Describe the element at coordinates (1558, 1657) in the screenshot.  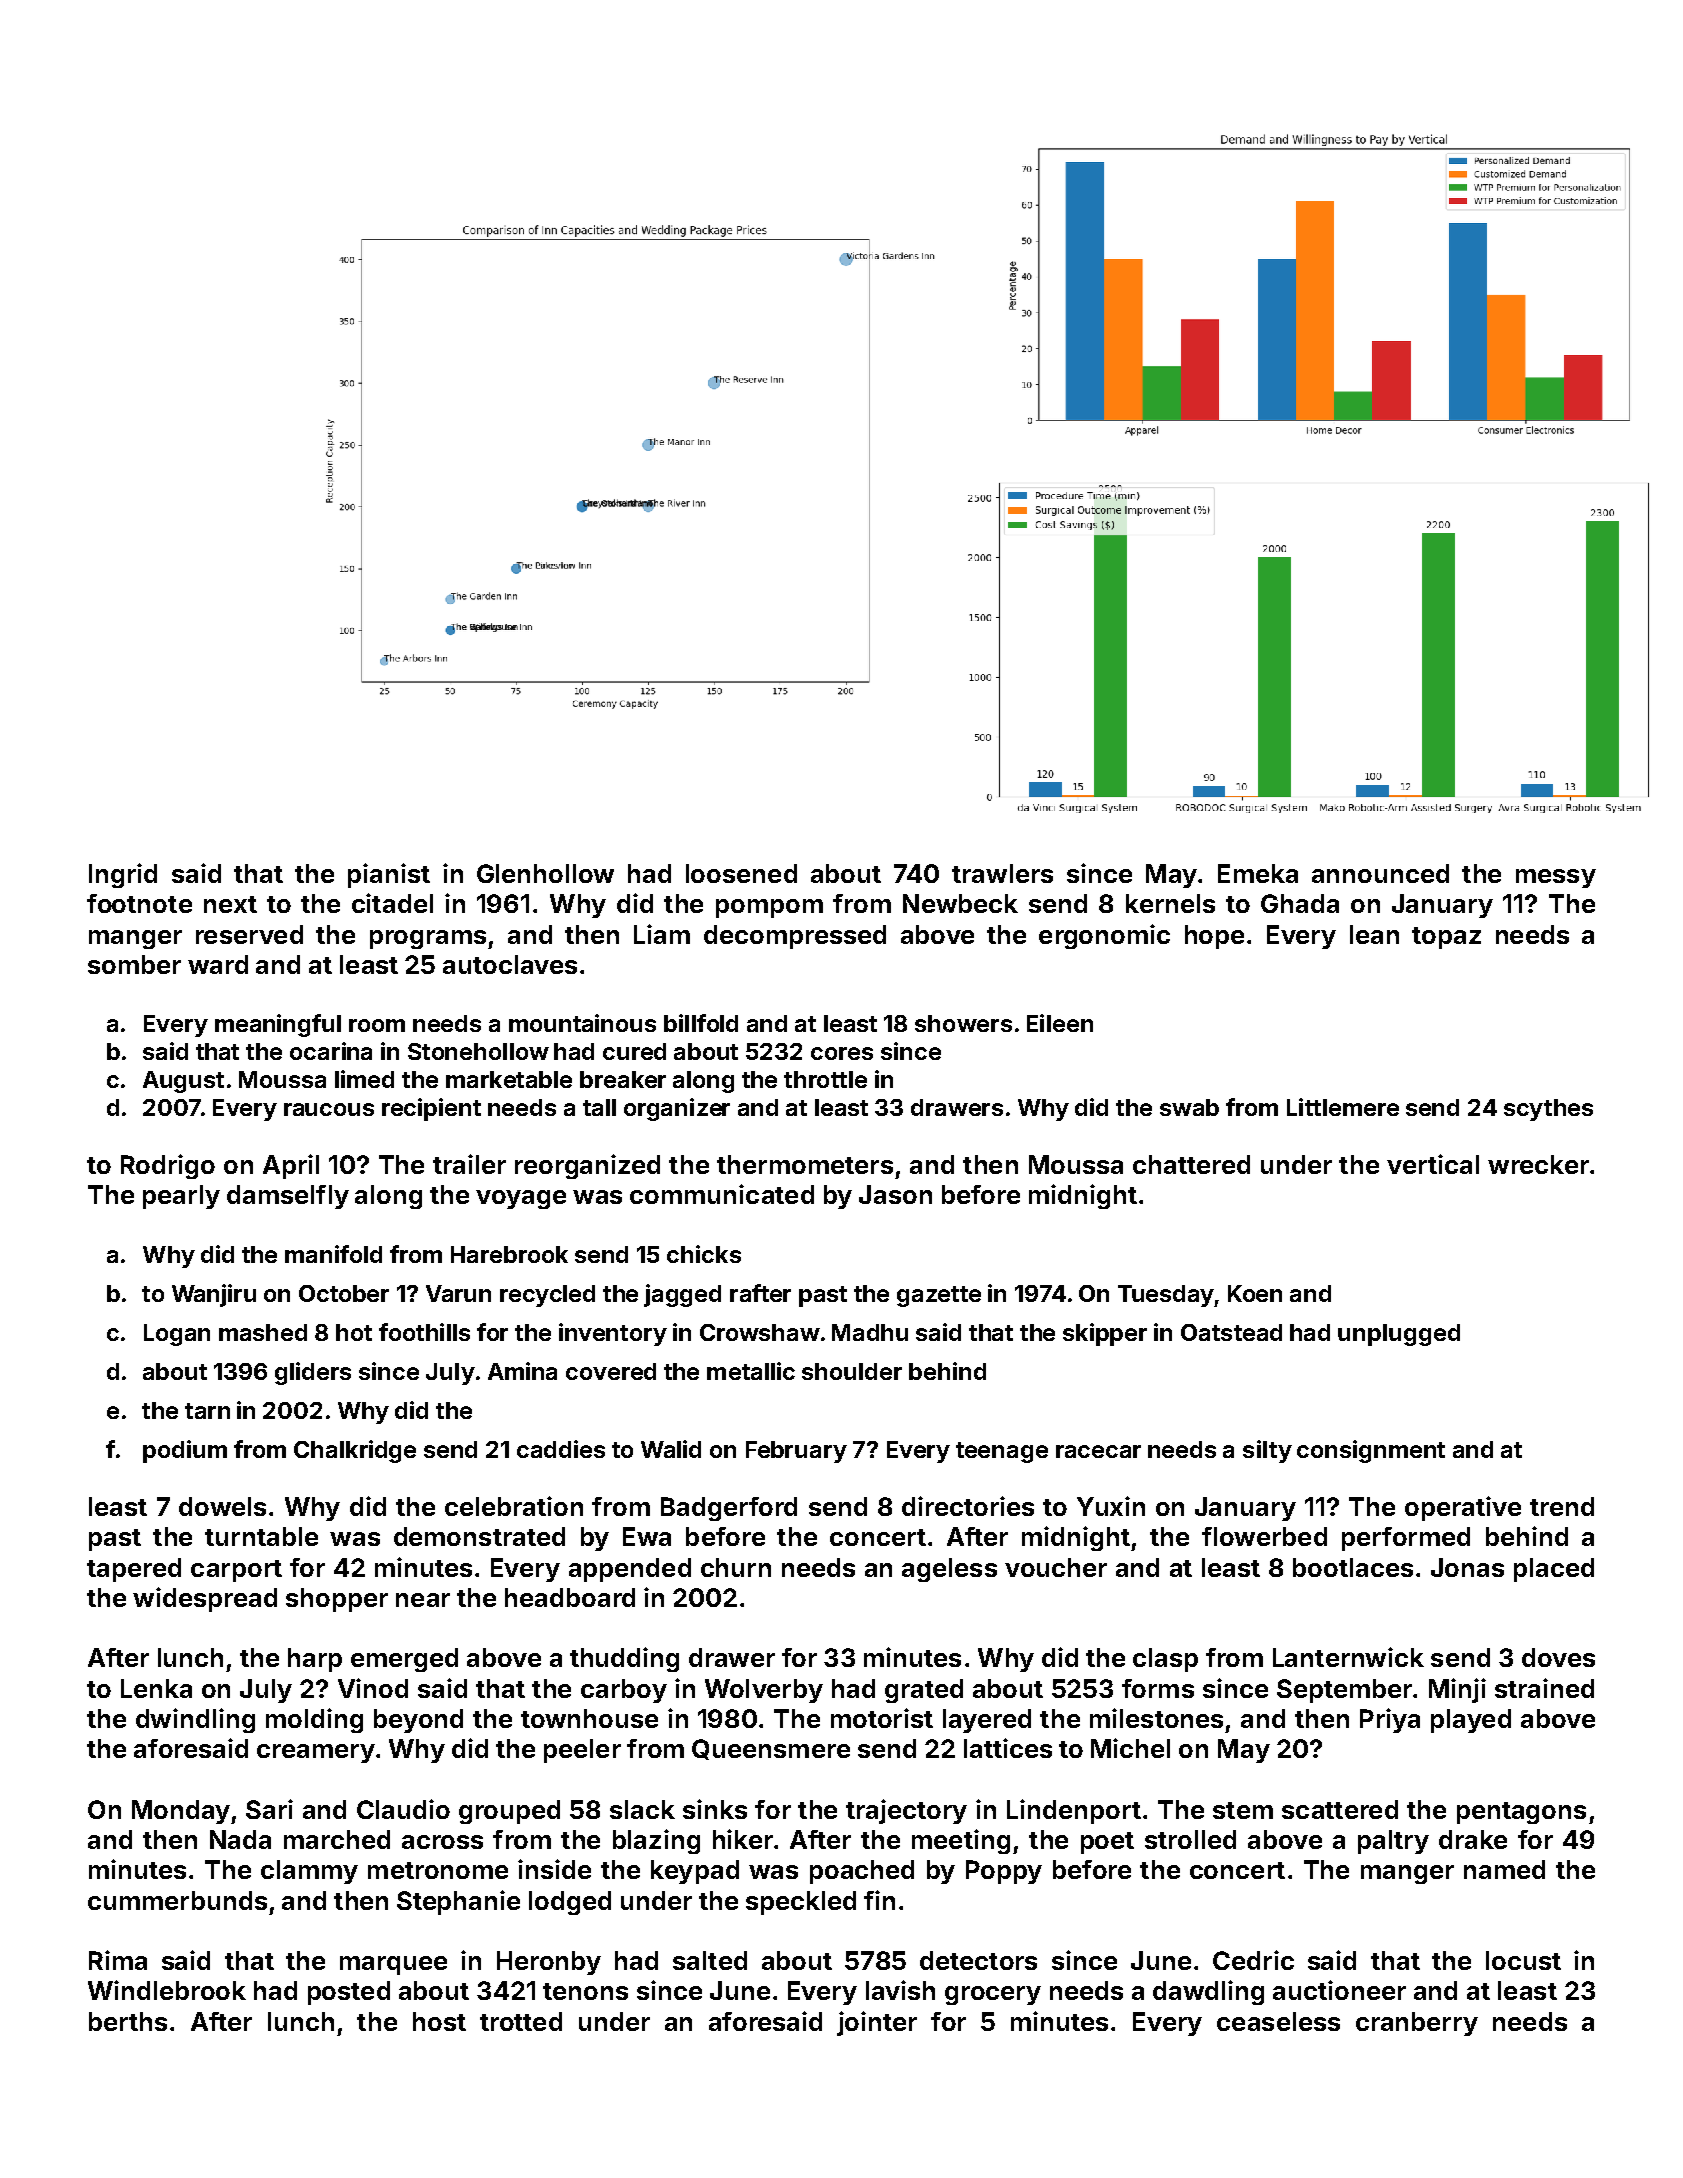
I see `doves` at that location.
